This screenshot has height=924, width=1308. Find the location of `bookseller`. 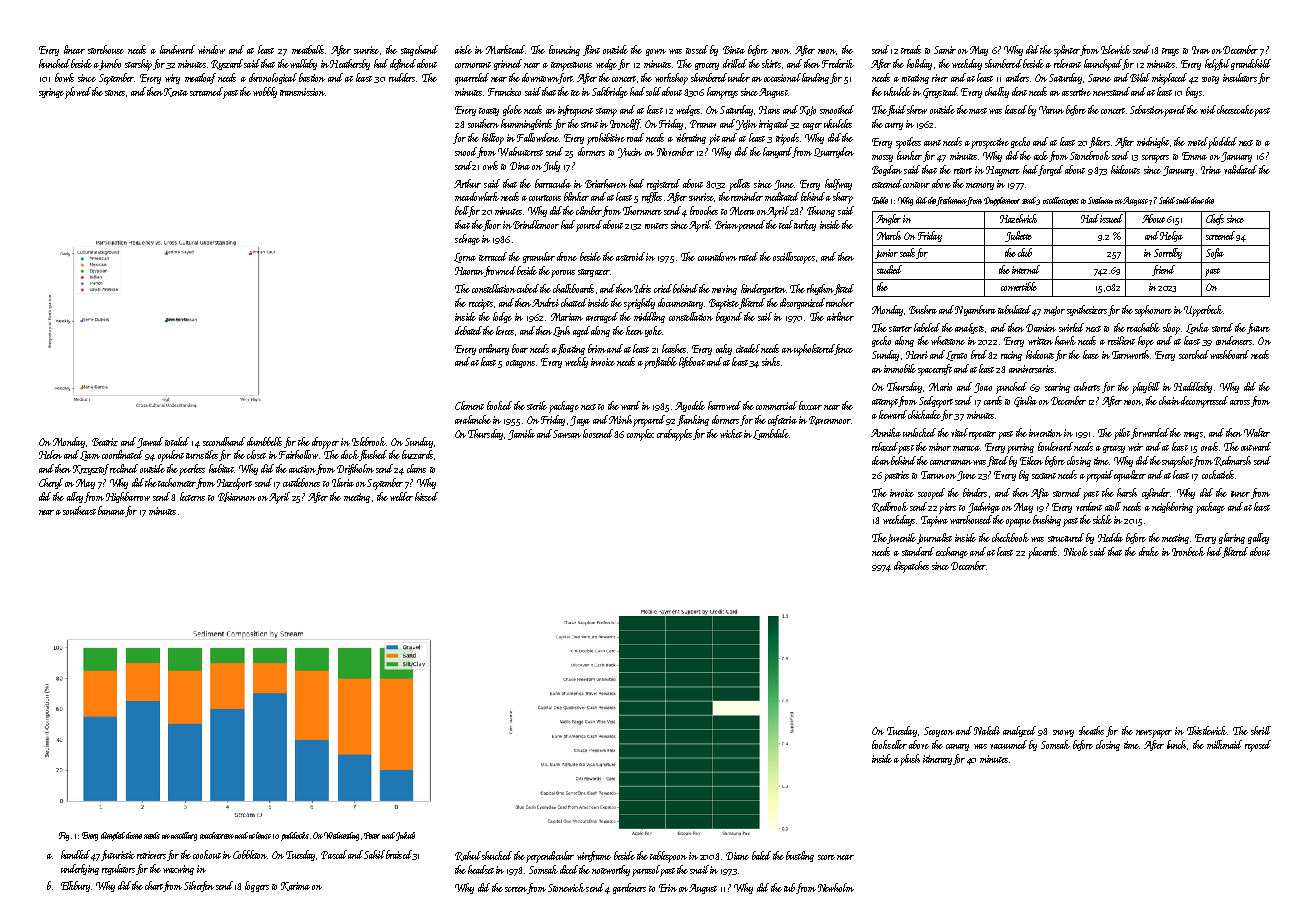

bookseller is located at coordinates (889, 744).
